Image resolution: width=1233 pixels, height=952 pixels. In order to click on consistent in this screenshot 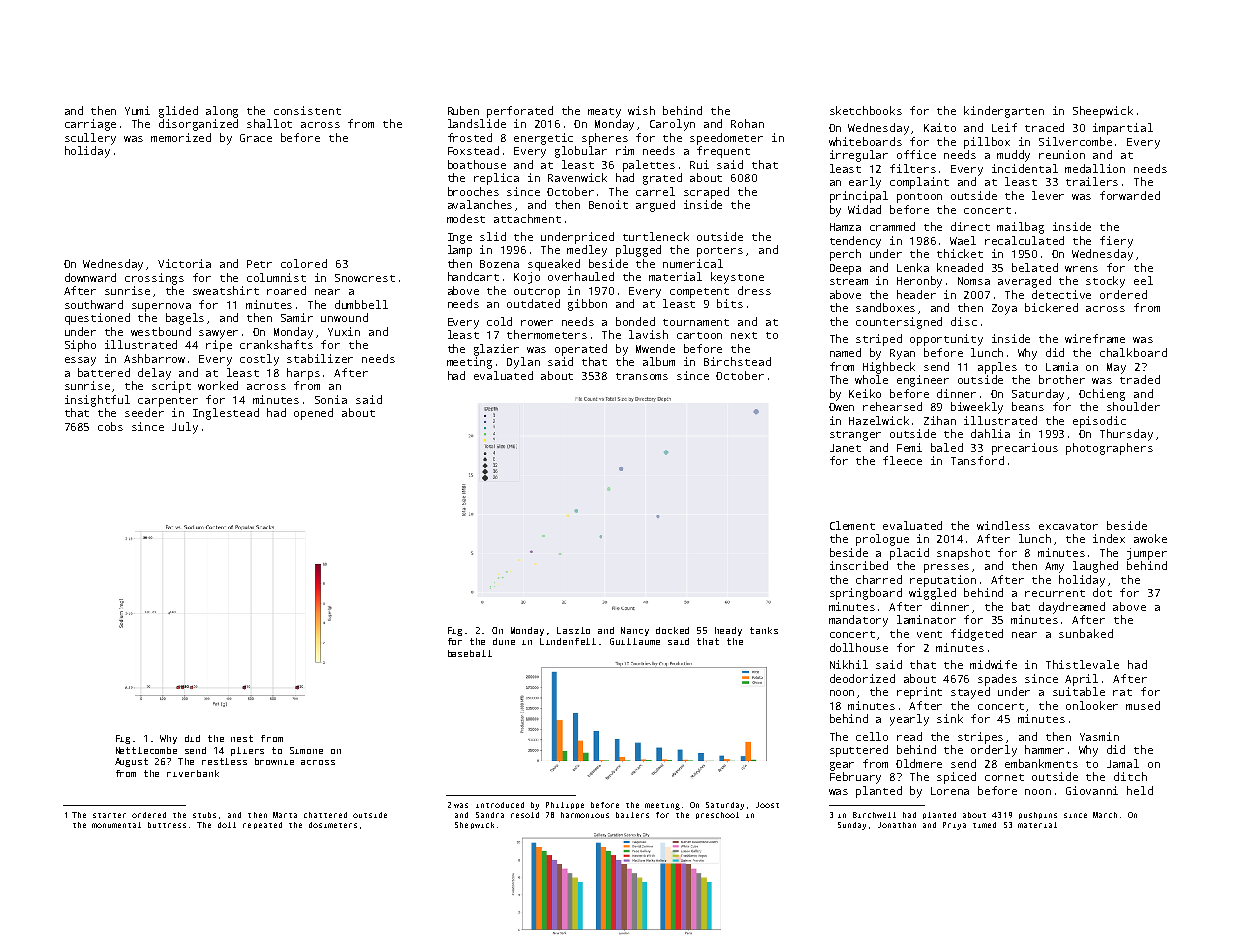, I will do `click(307, 110)`.
